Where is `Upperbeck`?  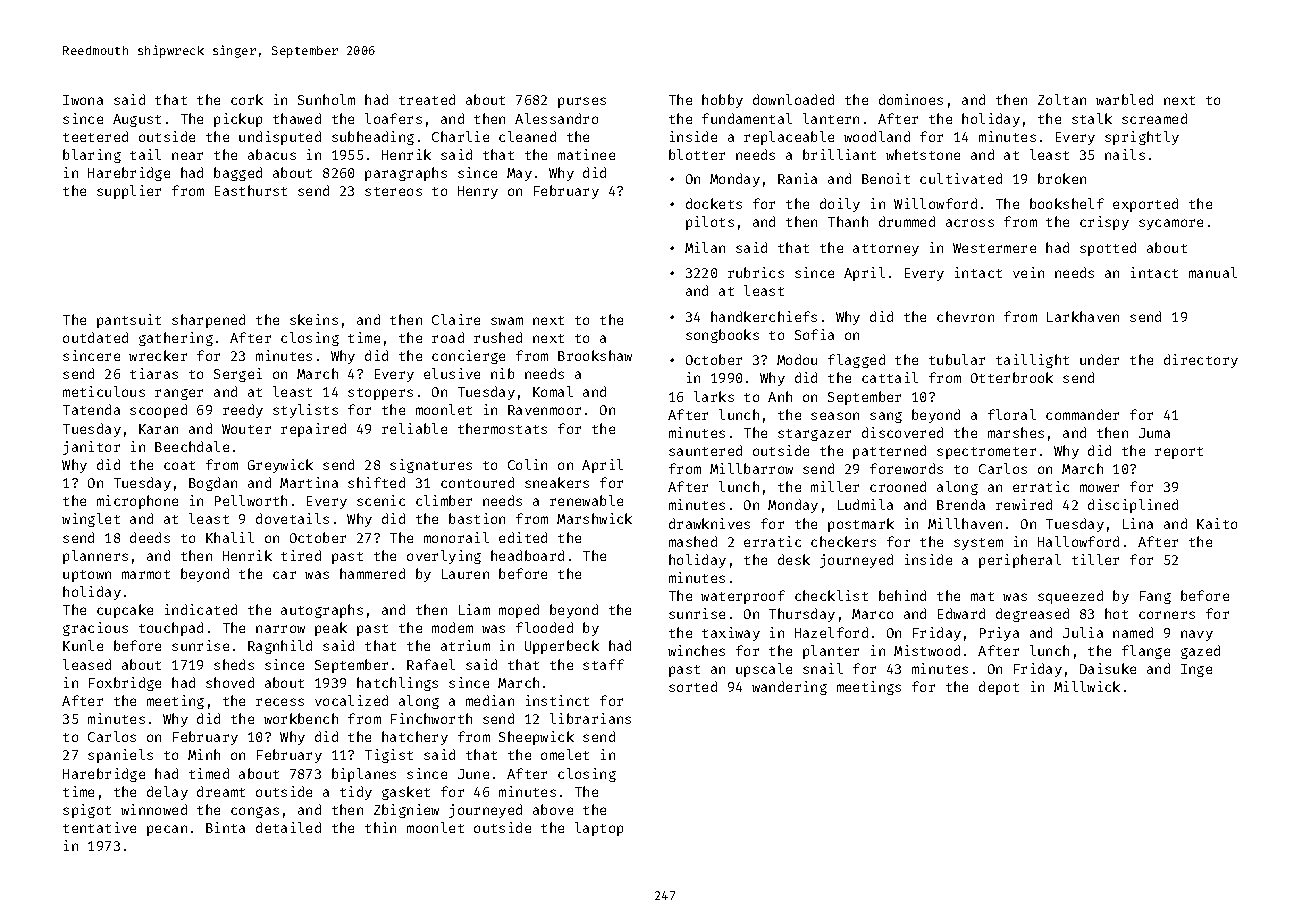 Upperbeck is located at coordinates (562, 647).
